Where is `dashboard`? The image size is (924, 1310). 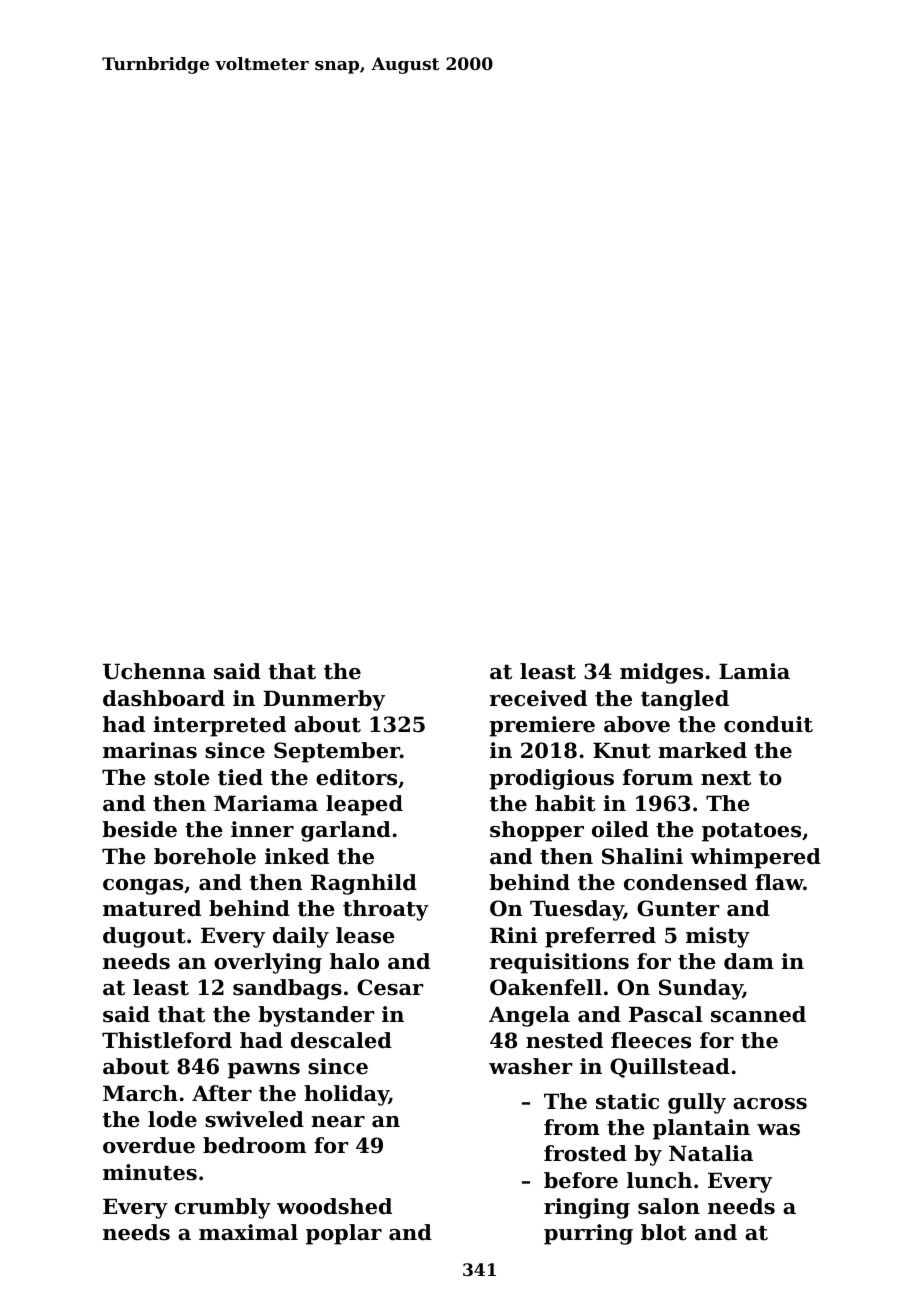 dashboard is located at coordinates (164, 698).
